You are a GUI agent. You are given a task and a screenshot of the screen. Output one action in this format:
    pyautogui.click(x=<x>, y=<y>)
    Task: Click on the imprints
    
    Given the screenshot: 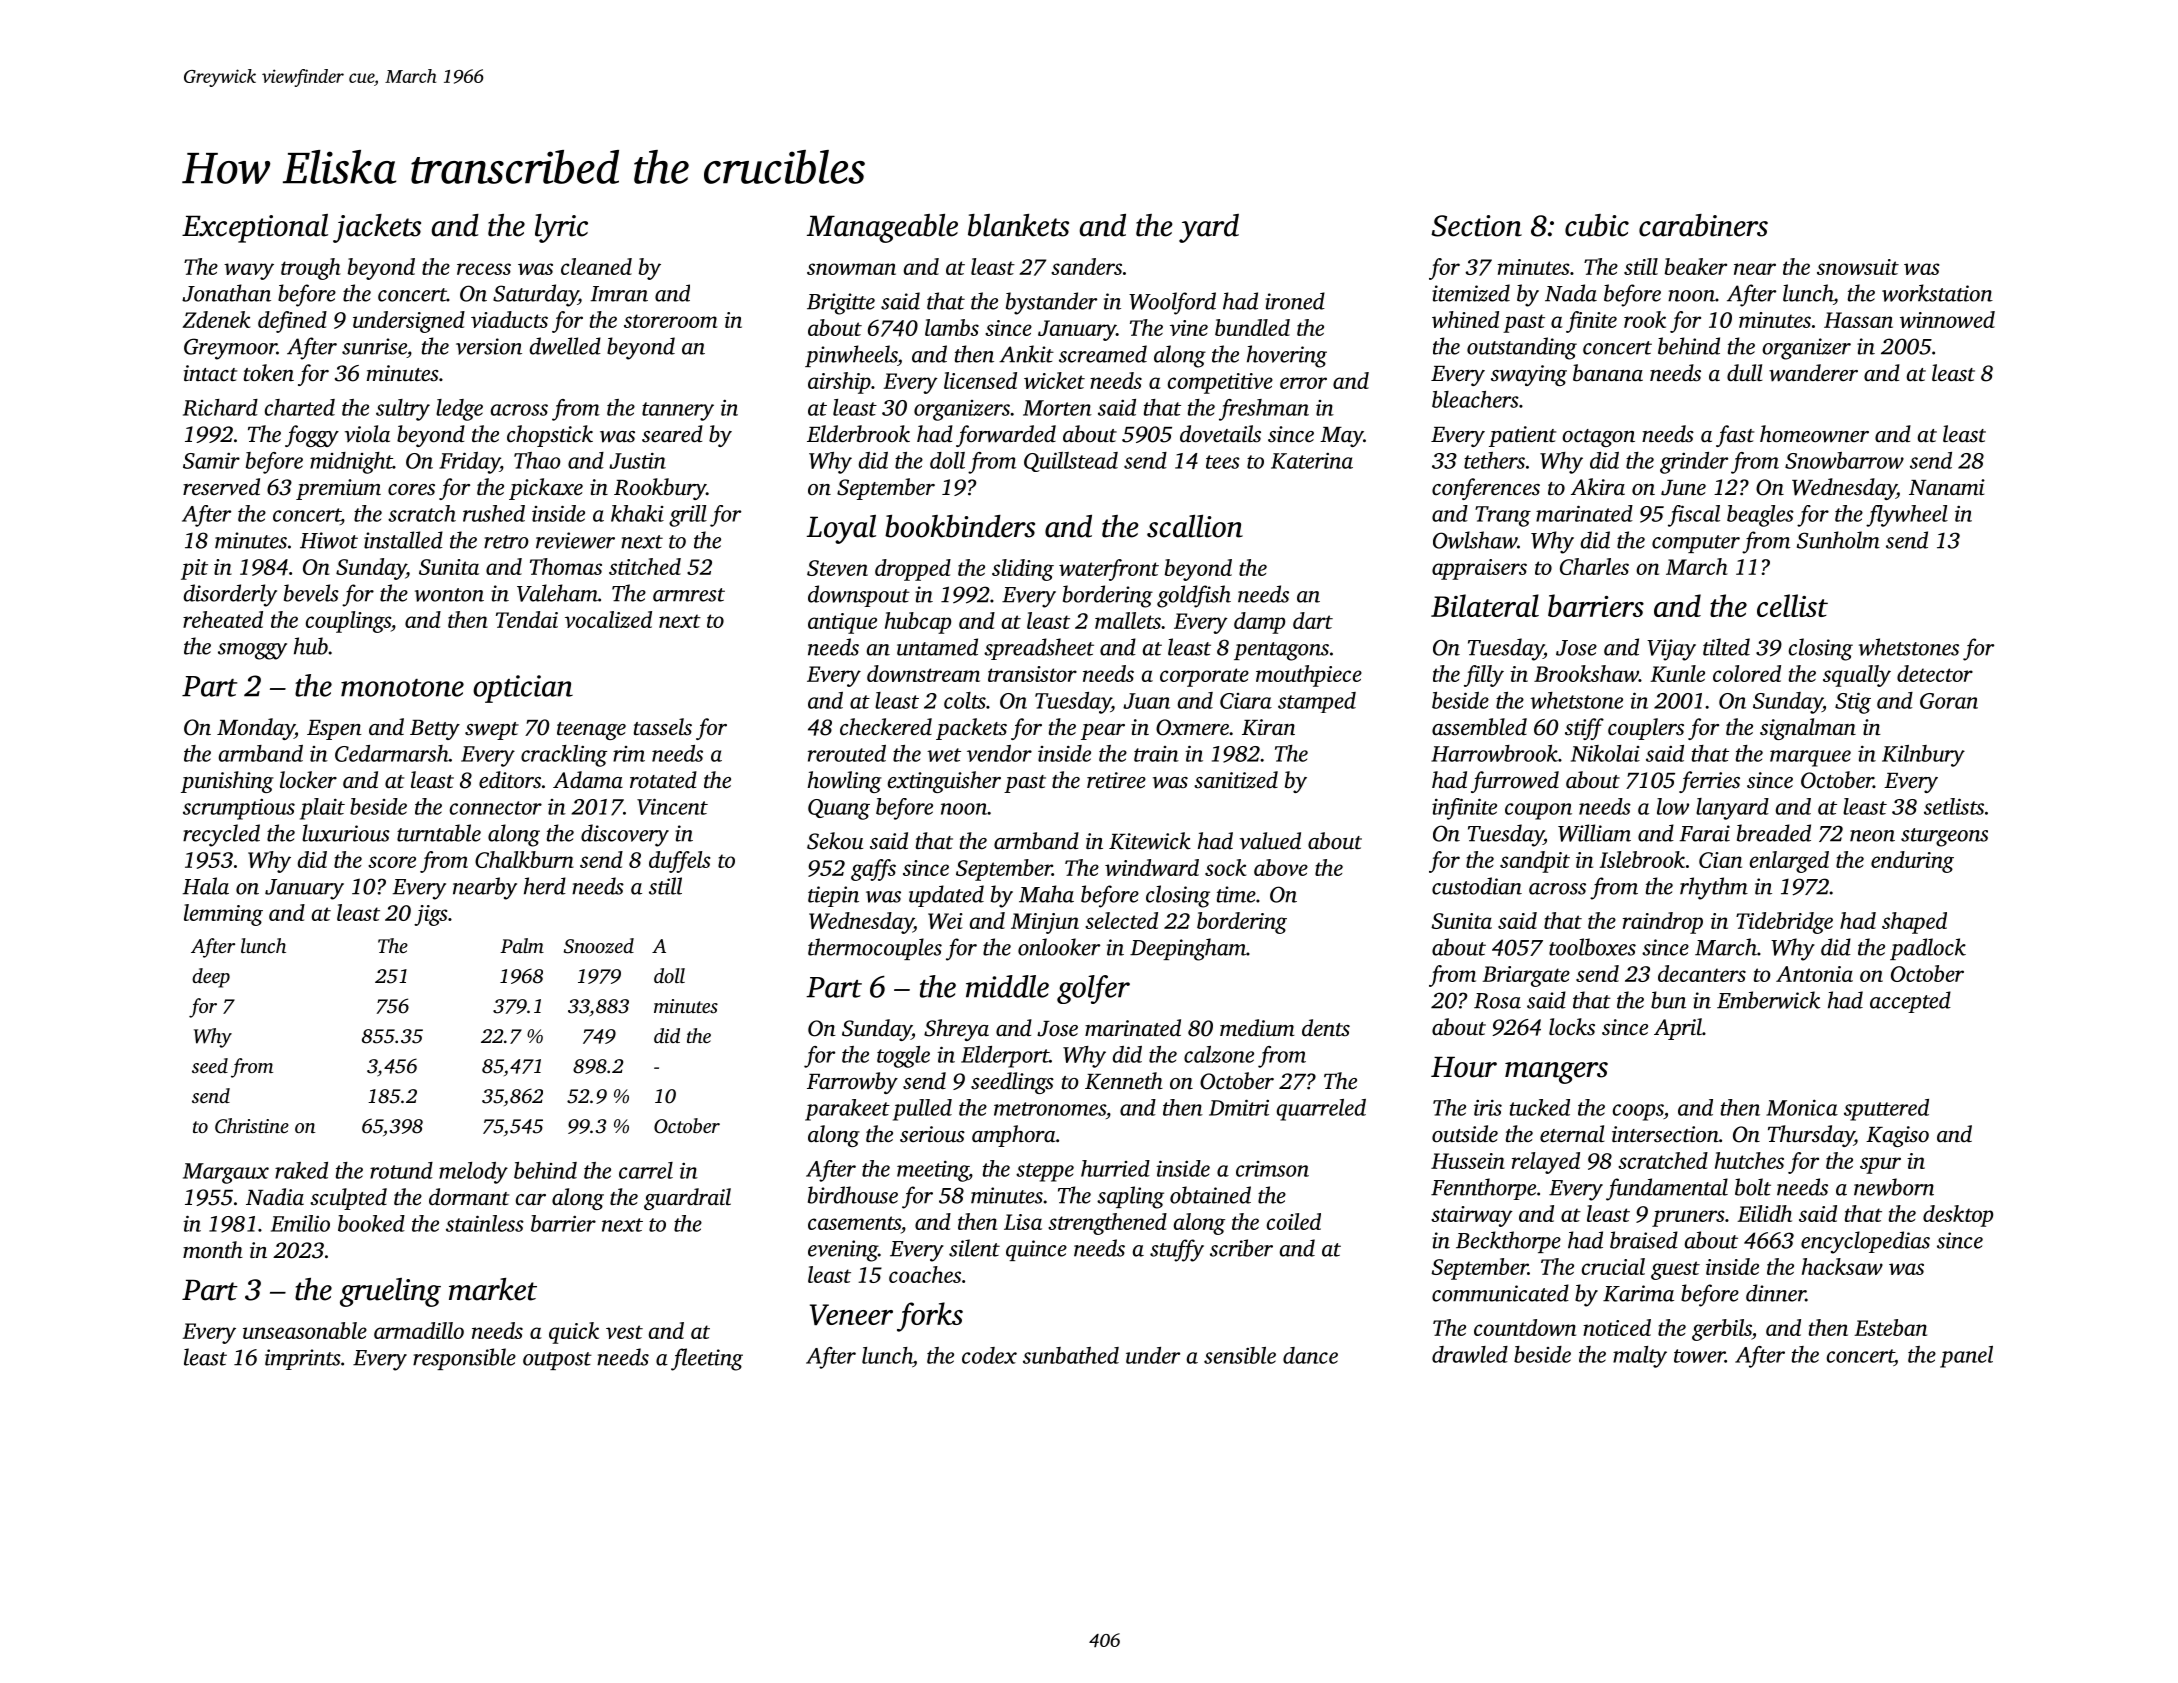 What is the action you would take?
    pyautogui.click(x=303, y=1359)
